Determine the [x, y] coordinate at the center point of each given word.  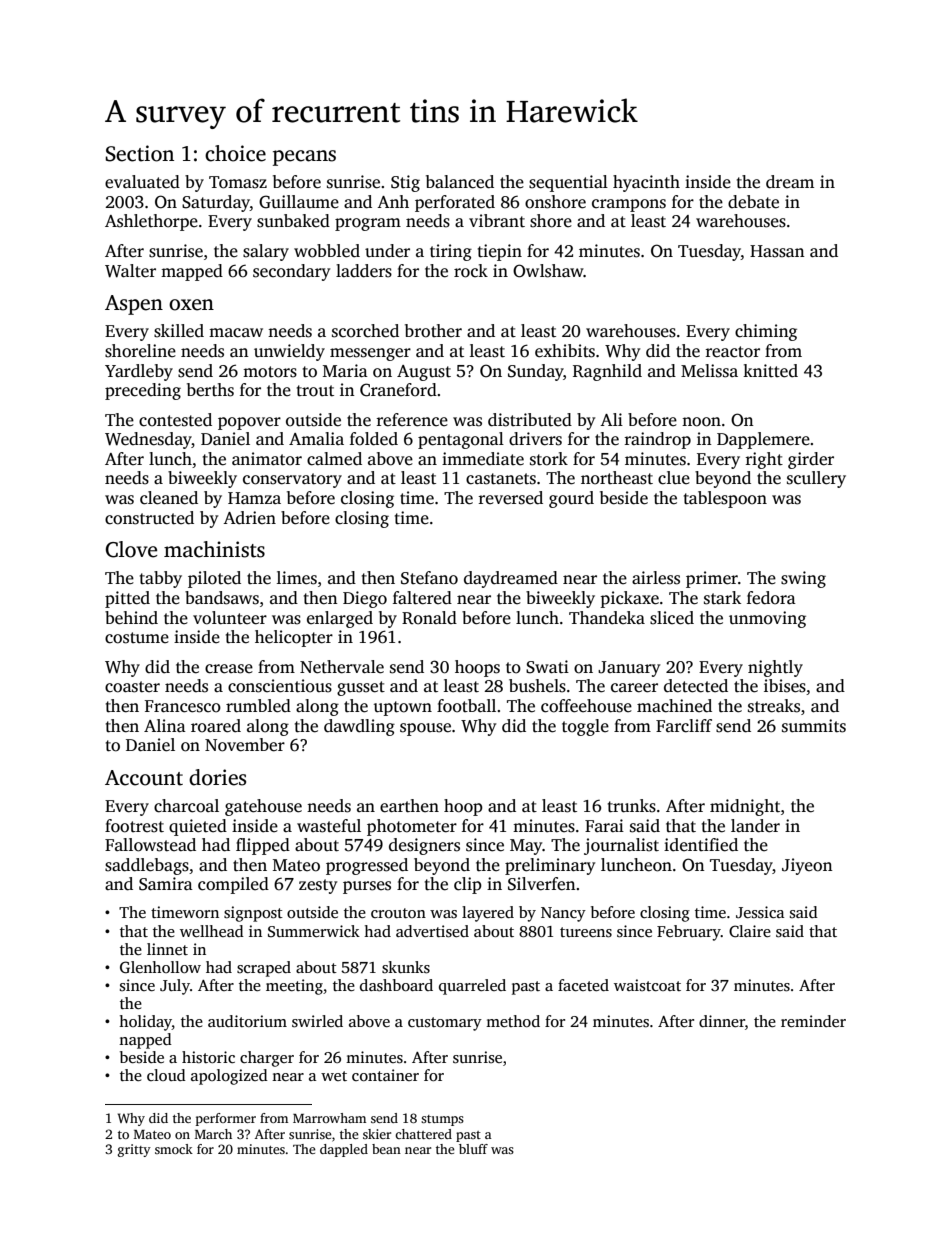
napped [145, 1041]
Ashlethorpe [151, 222]
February [689, 933]
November [245, 745]
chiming [766, 332]
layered [488, 914]
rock [471, 271]
